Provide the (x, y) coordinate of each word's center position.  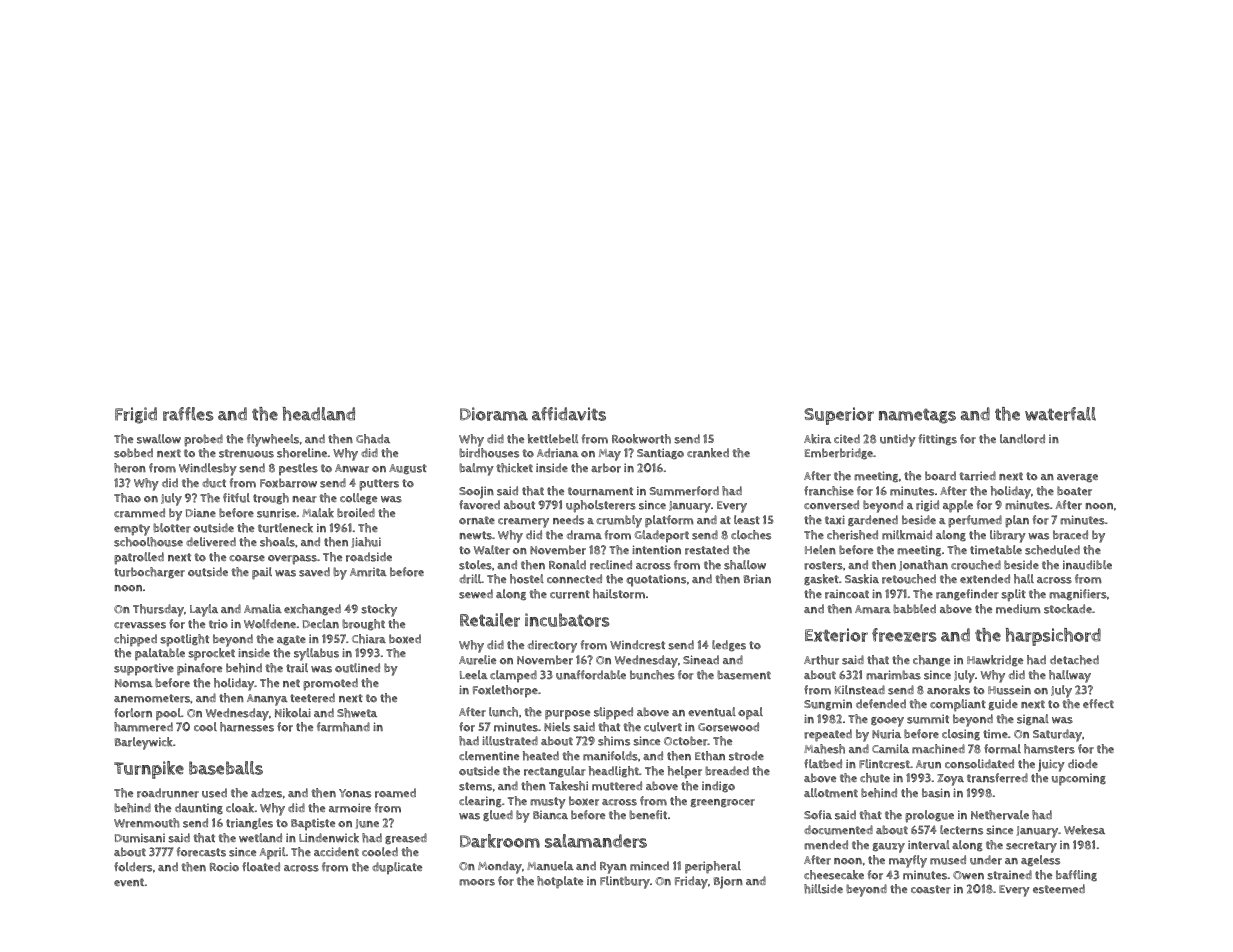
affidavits (569, 414)
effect (1098, 703)
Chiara (369, 639)
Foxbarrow (288, 483)
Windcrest (637, 645)
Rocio (224, 867)
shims (614, 741)
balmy (476, 469)
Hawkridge (995, 660)
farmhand (343, 727)
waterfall (1060, 414)
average (1077, 478)
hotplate (560, 882)
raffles (188, 414)
